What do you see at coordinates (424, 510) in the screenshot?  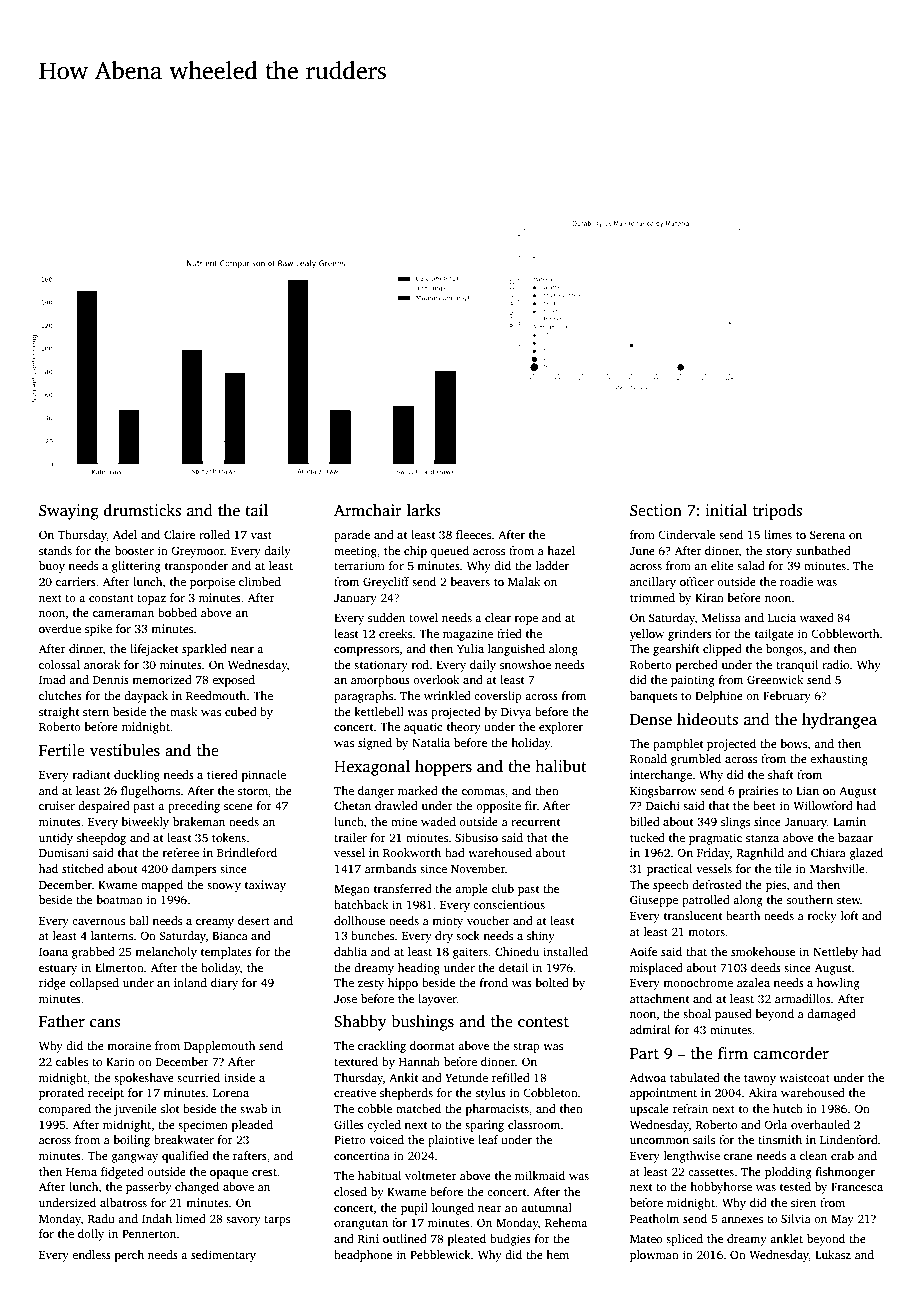 I see `larks` at bounding box center [424, 510].
